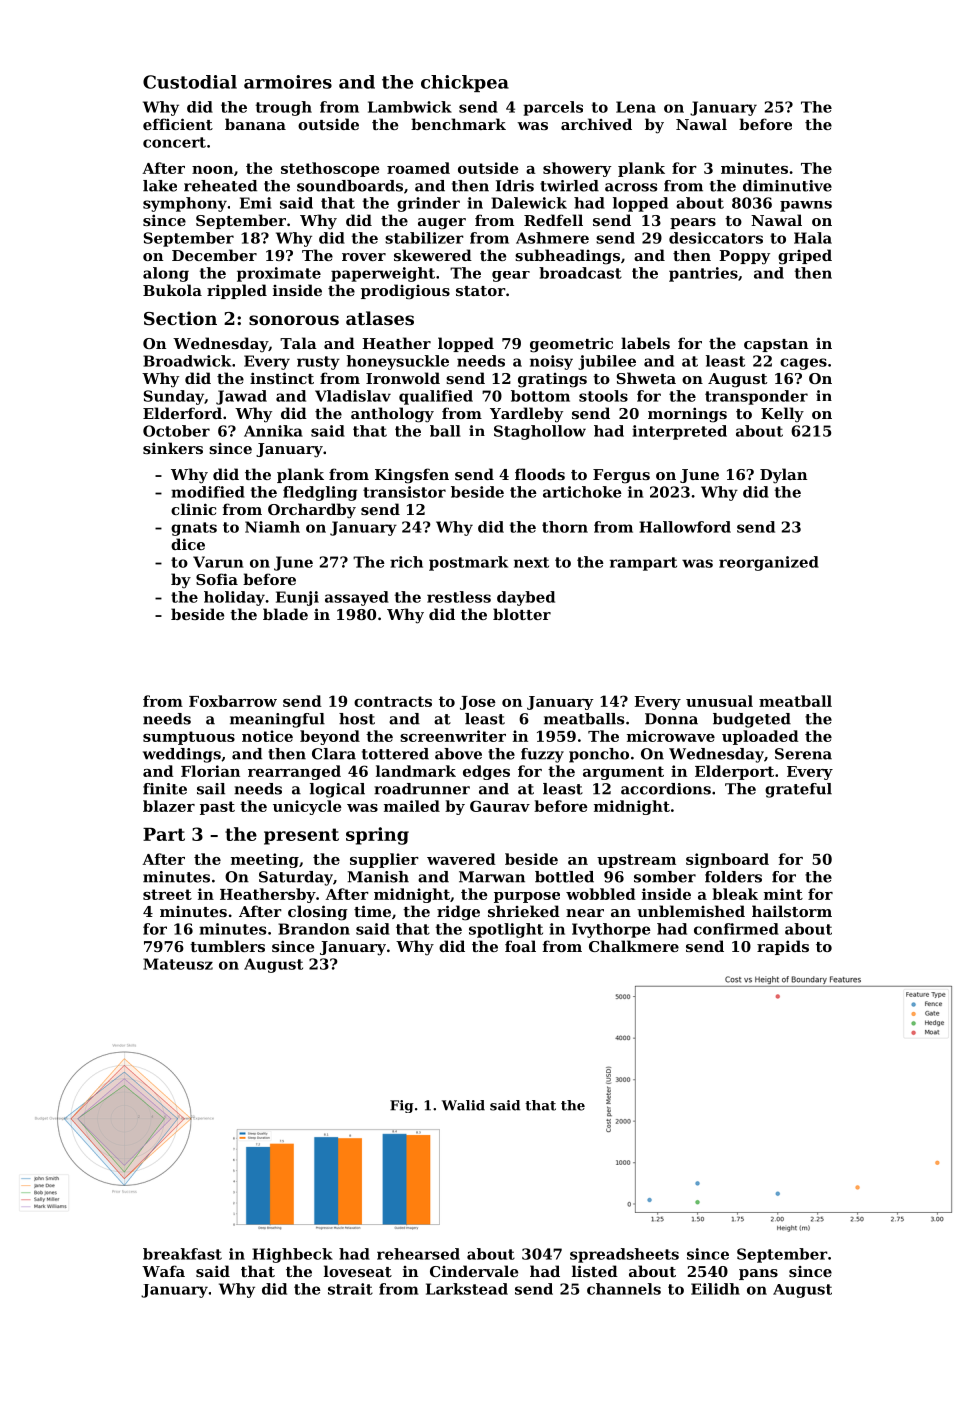 The height and width of the document is (1412, 975). What do you see at coordinates (636, 107) in the document?
I see `Lena` at bounding box center [636, 107].
